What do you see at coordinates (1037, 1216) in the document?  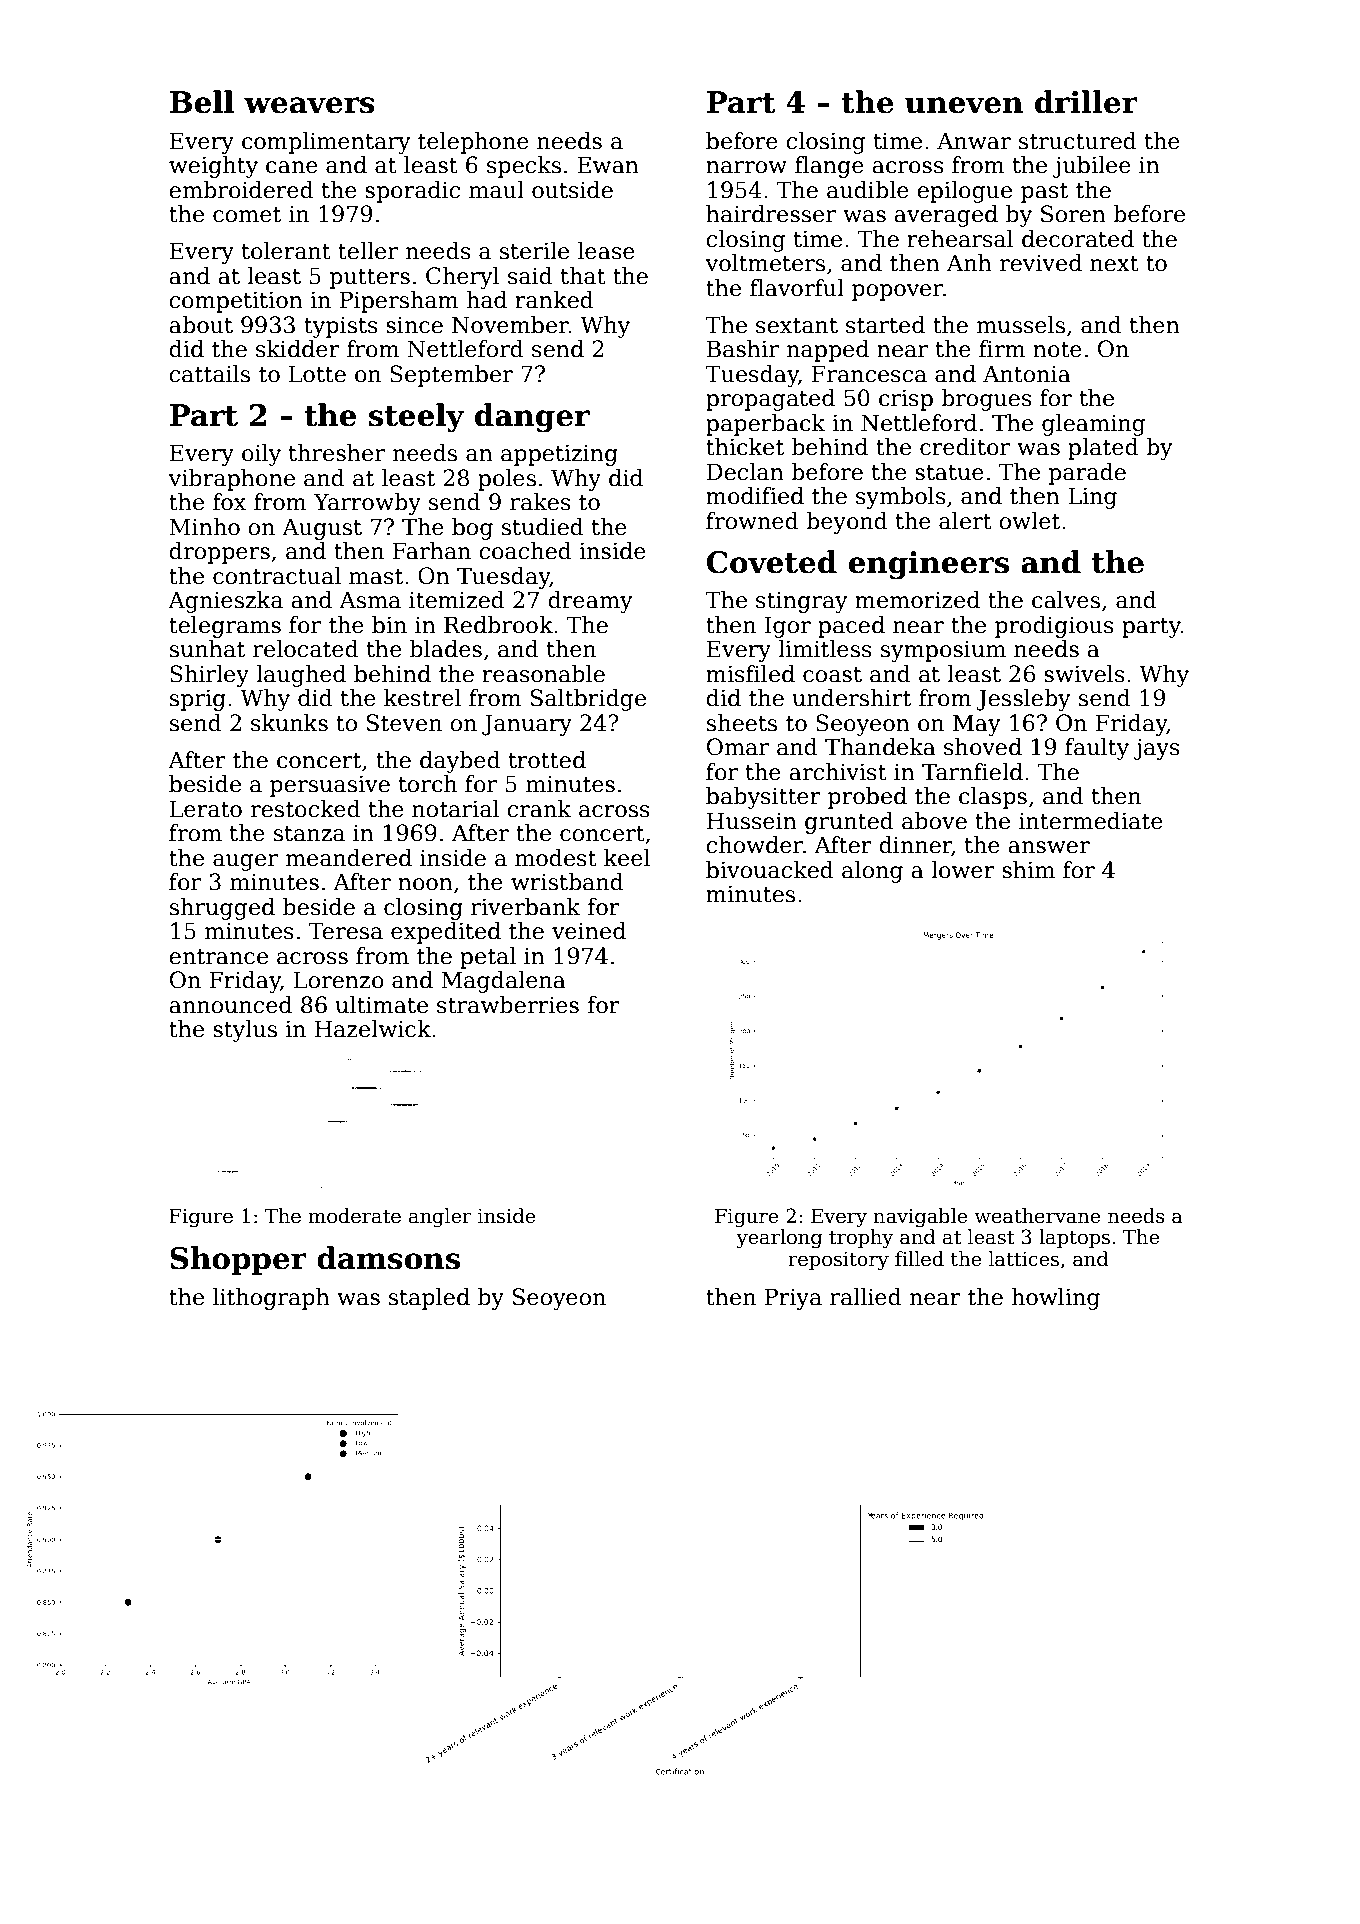 I see `weathervane` at bounding box center [1037, 1216].
